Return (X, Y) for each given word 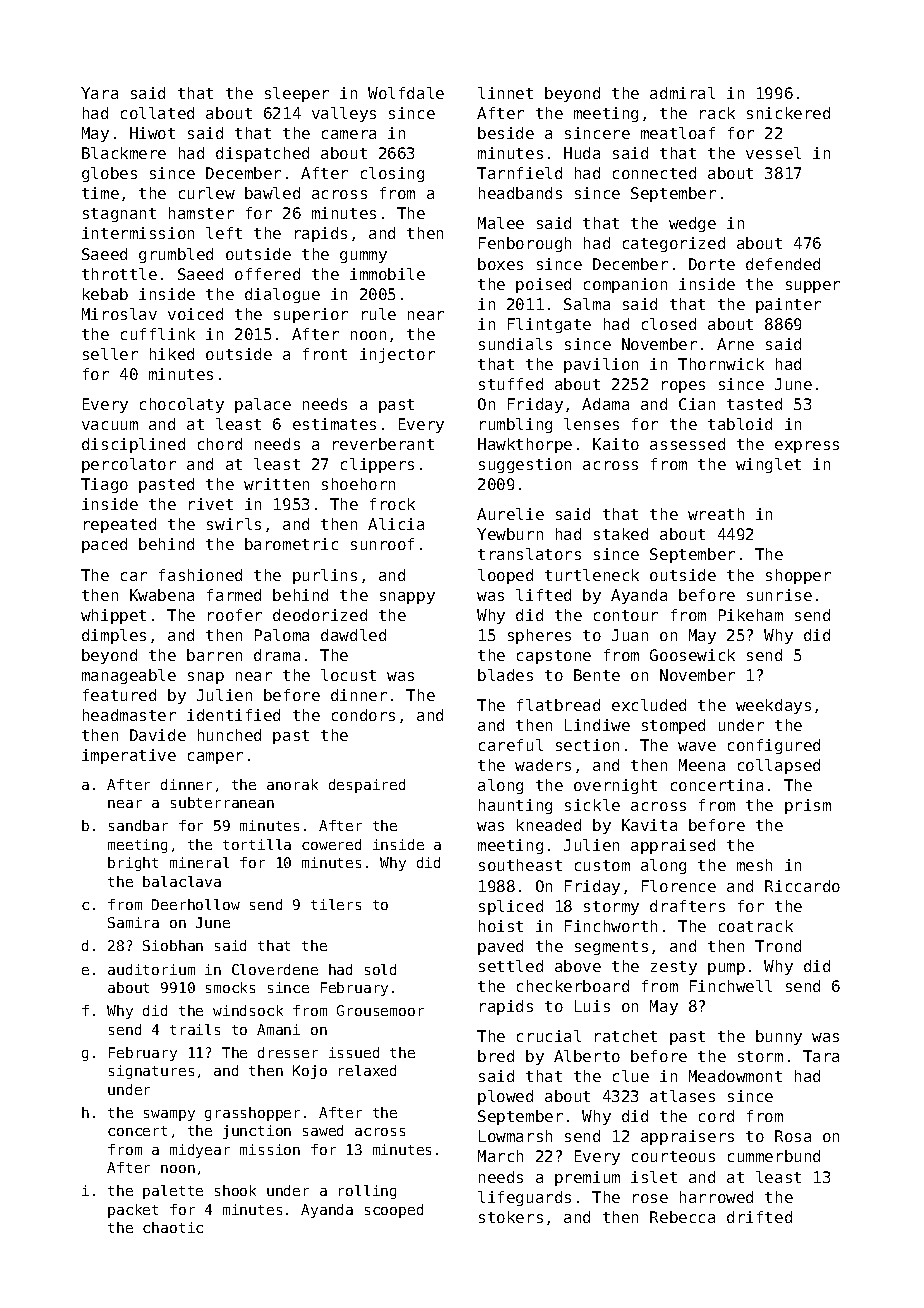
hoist (501, 926)
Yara (99, 93)
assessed (687, 444)
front (325, 354)
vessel (773, 153)
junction (257, 1132)
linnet (505, 93)
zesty (674, 968)
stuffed (511, 384)
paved (500, 947)
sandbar (138, 825)
